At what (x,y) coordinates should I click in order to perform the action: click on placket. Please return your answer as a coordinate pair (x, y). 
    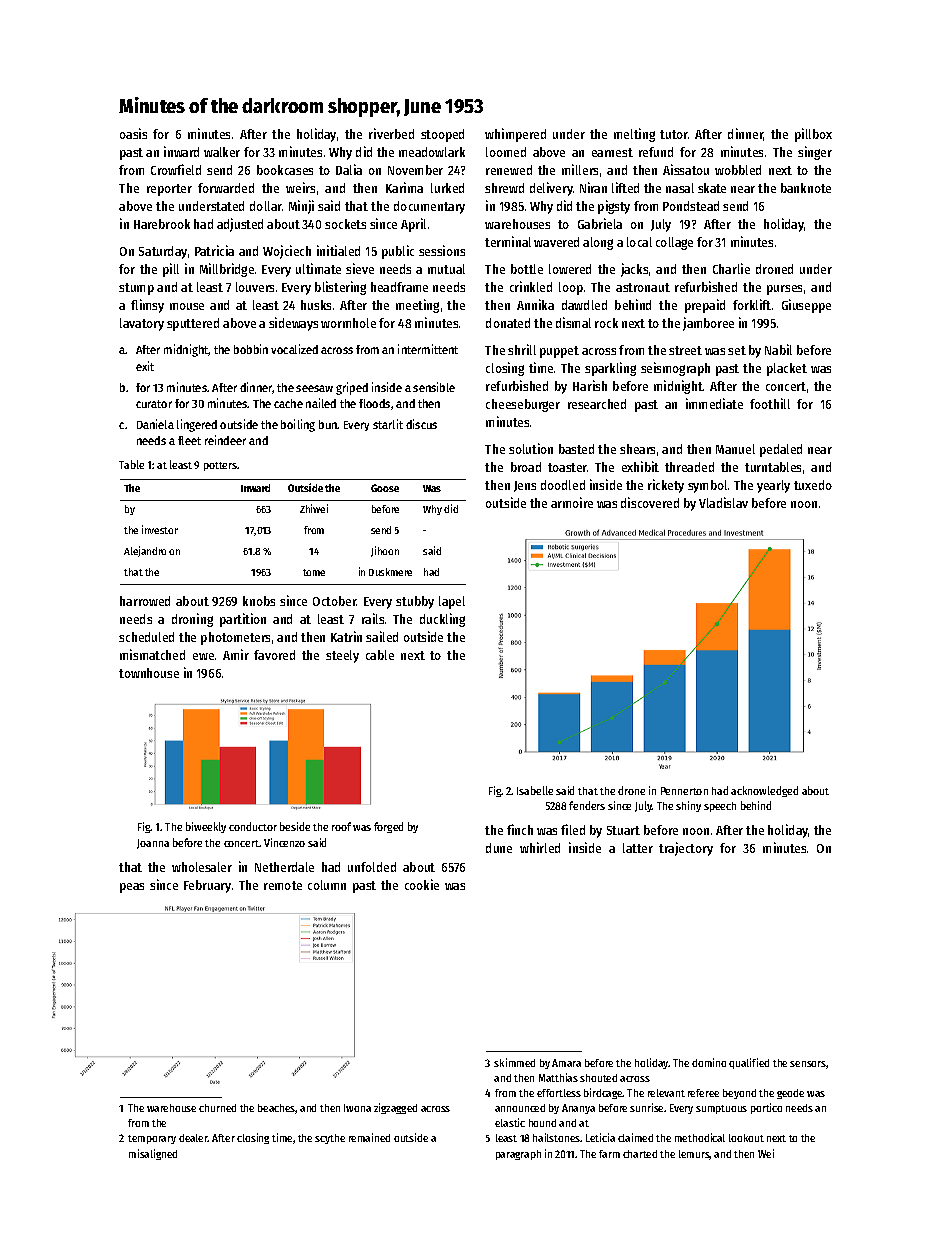
    Looking at the image, I should click on (787, 369).
